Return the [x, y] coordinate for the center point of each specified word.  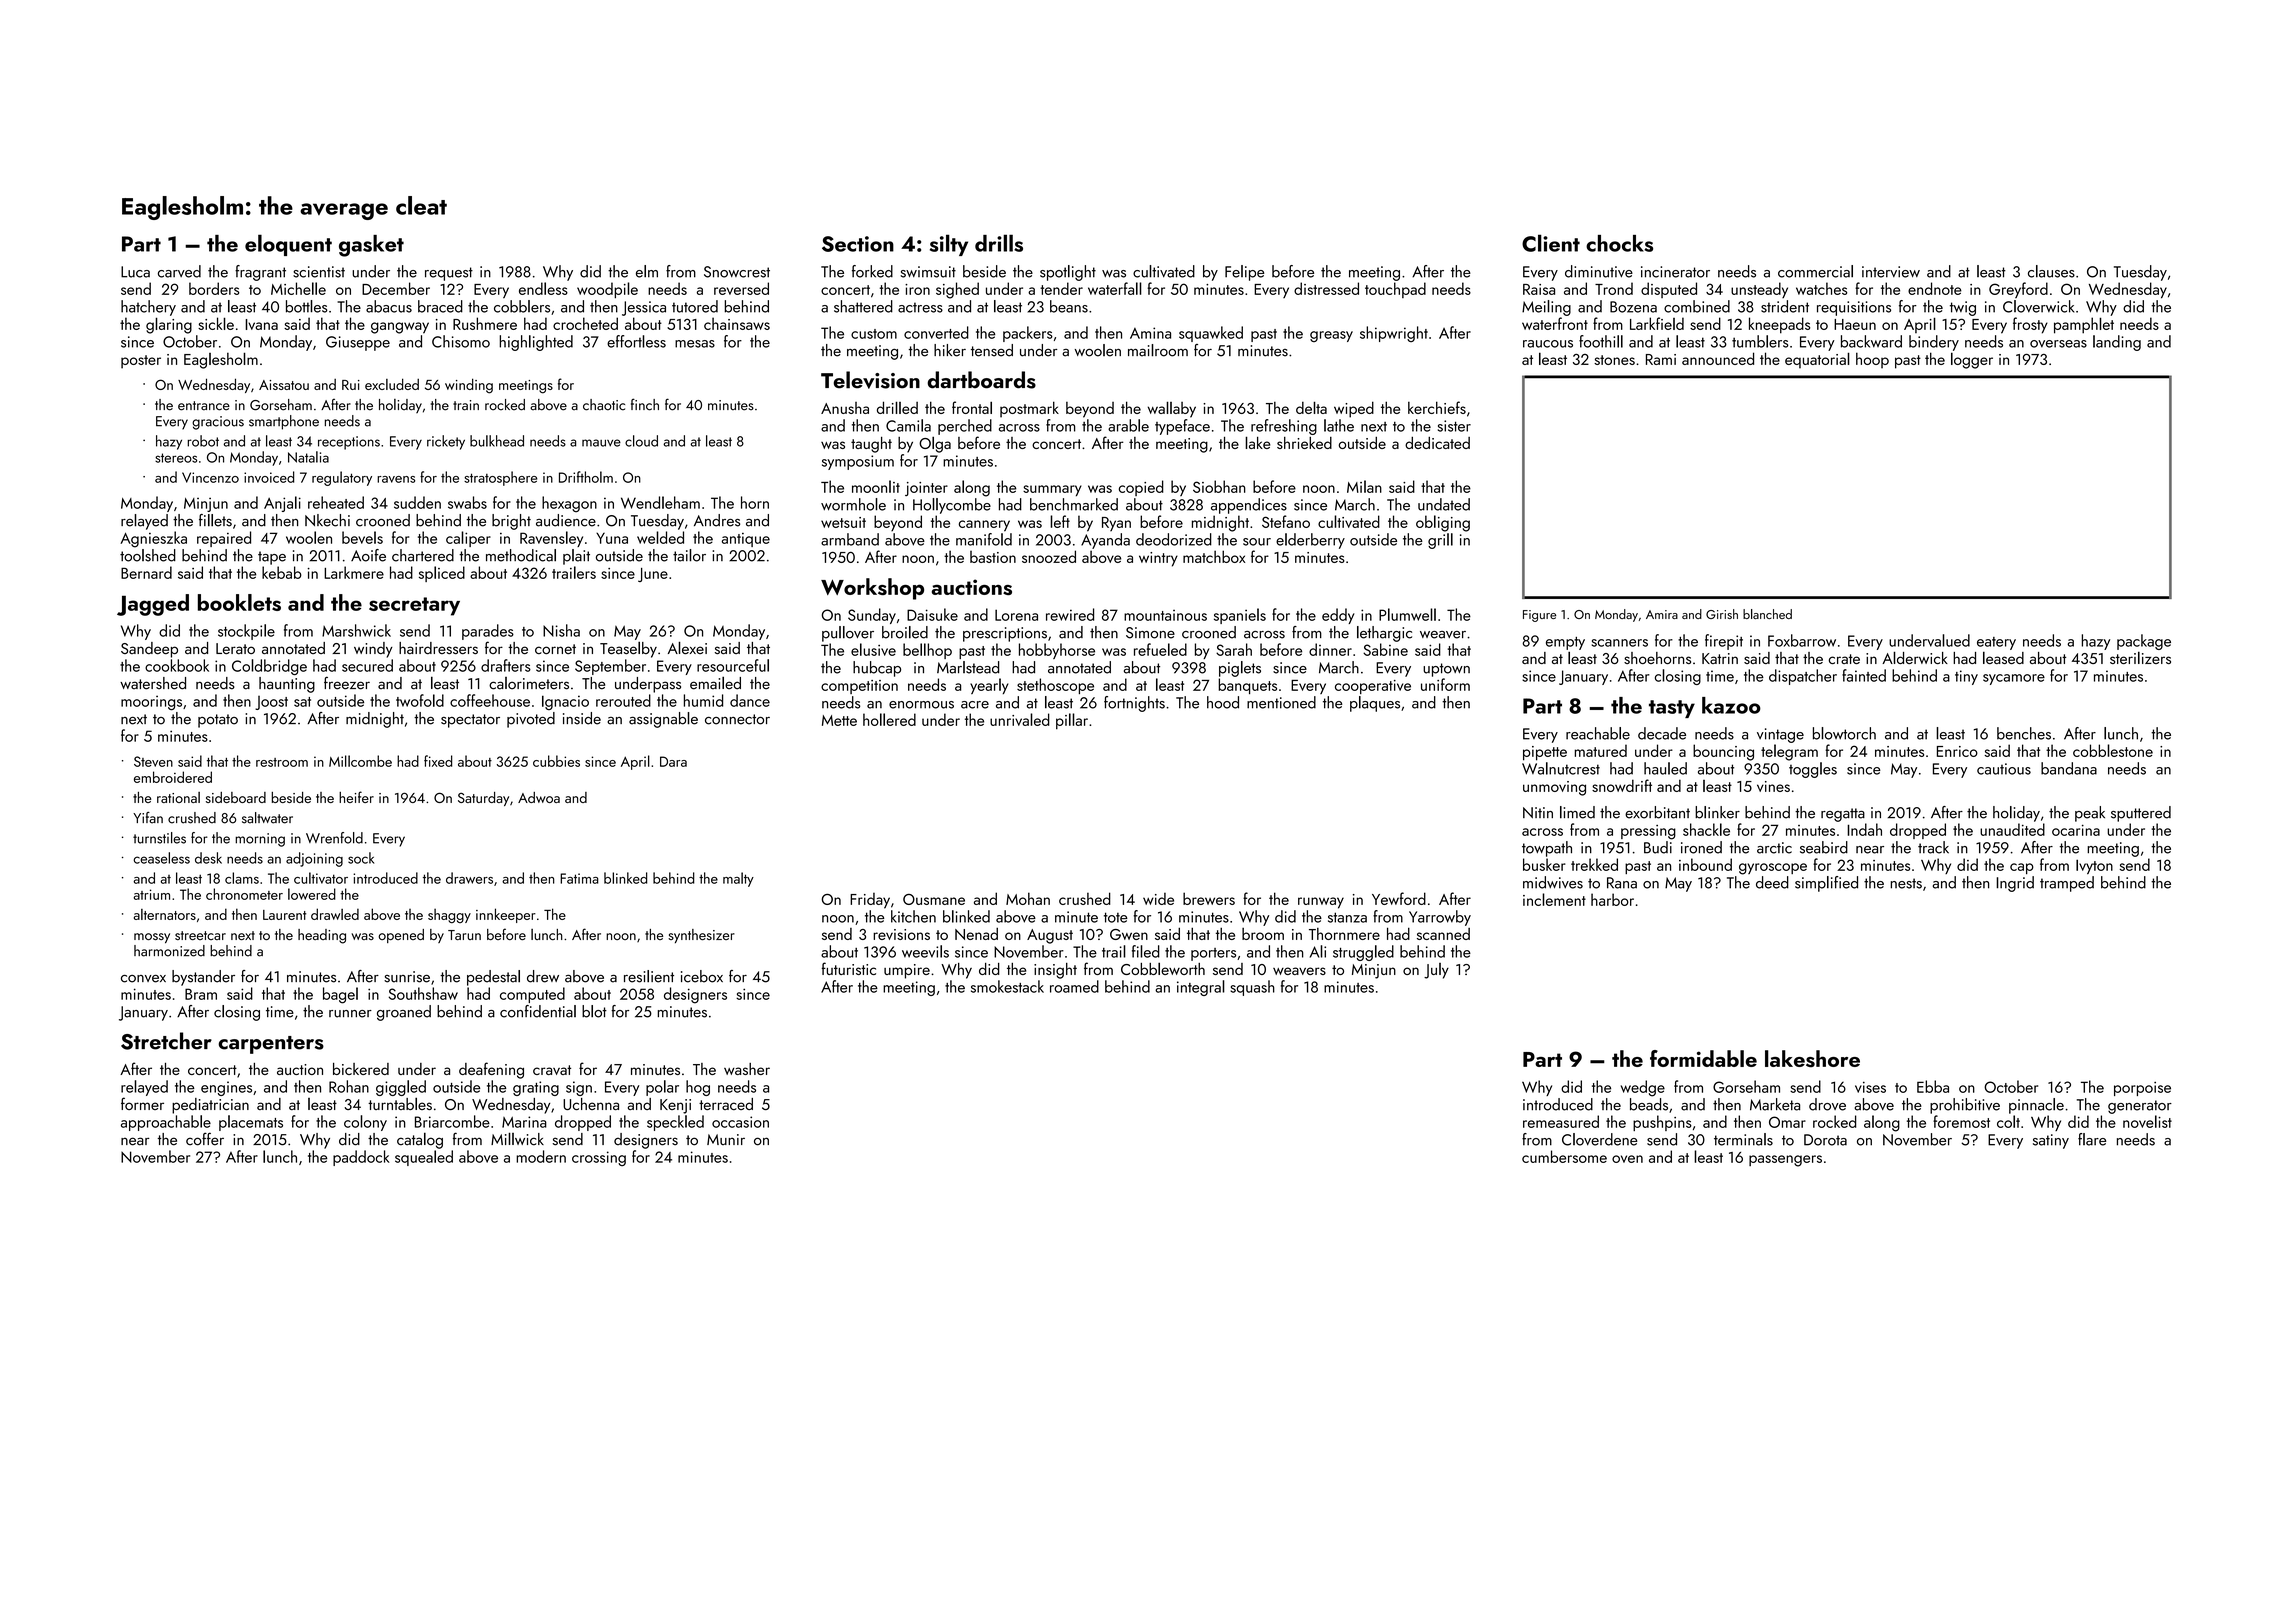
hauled [1665, 768]
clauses [2051, 271]
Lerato [235, 648]
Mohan [1028, 898]
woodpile [607, 290]
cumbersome [1564, 1156]
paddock [361, 1158]
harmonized [169, 951]
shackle [1706, 829]
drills [999, 243]
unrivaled [1020, 719]
